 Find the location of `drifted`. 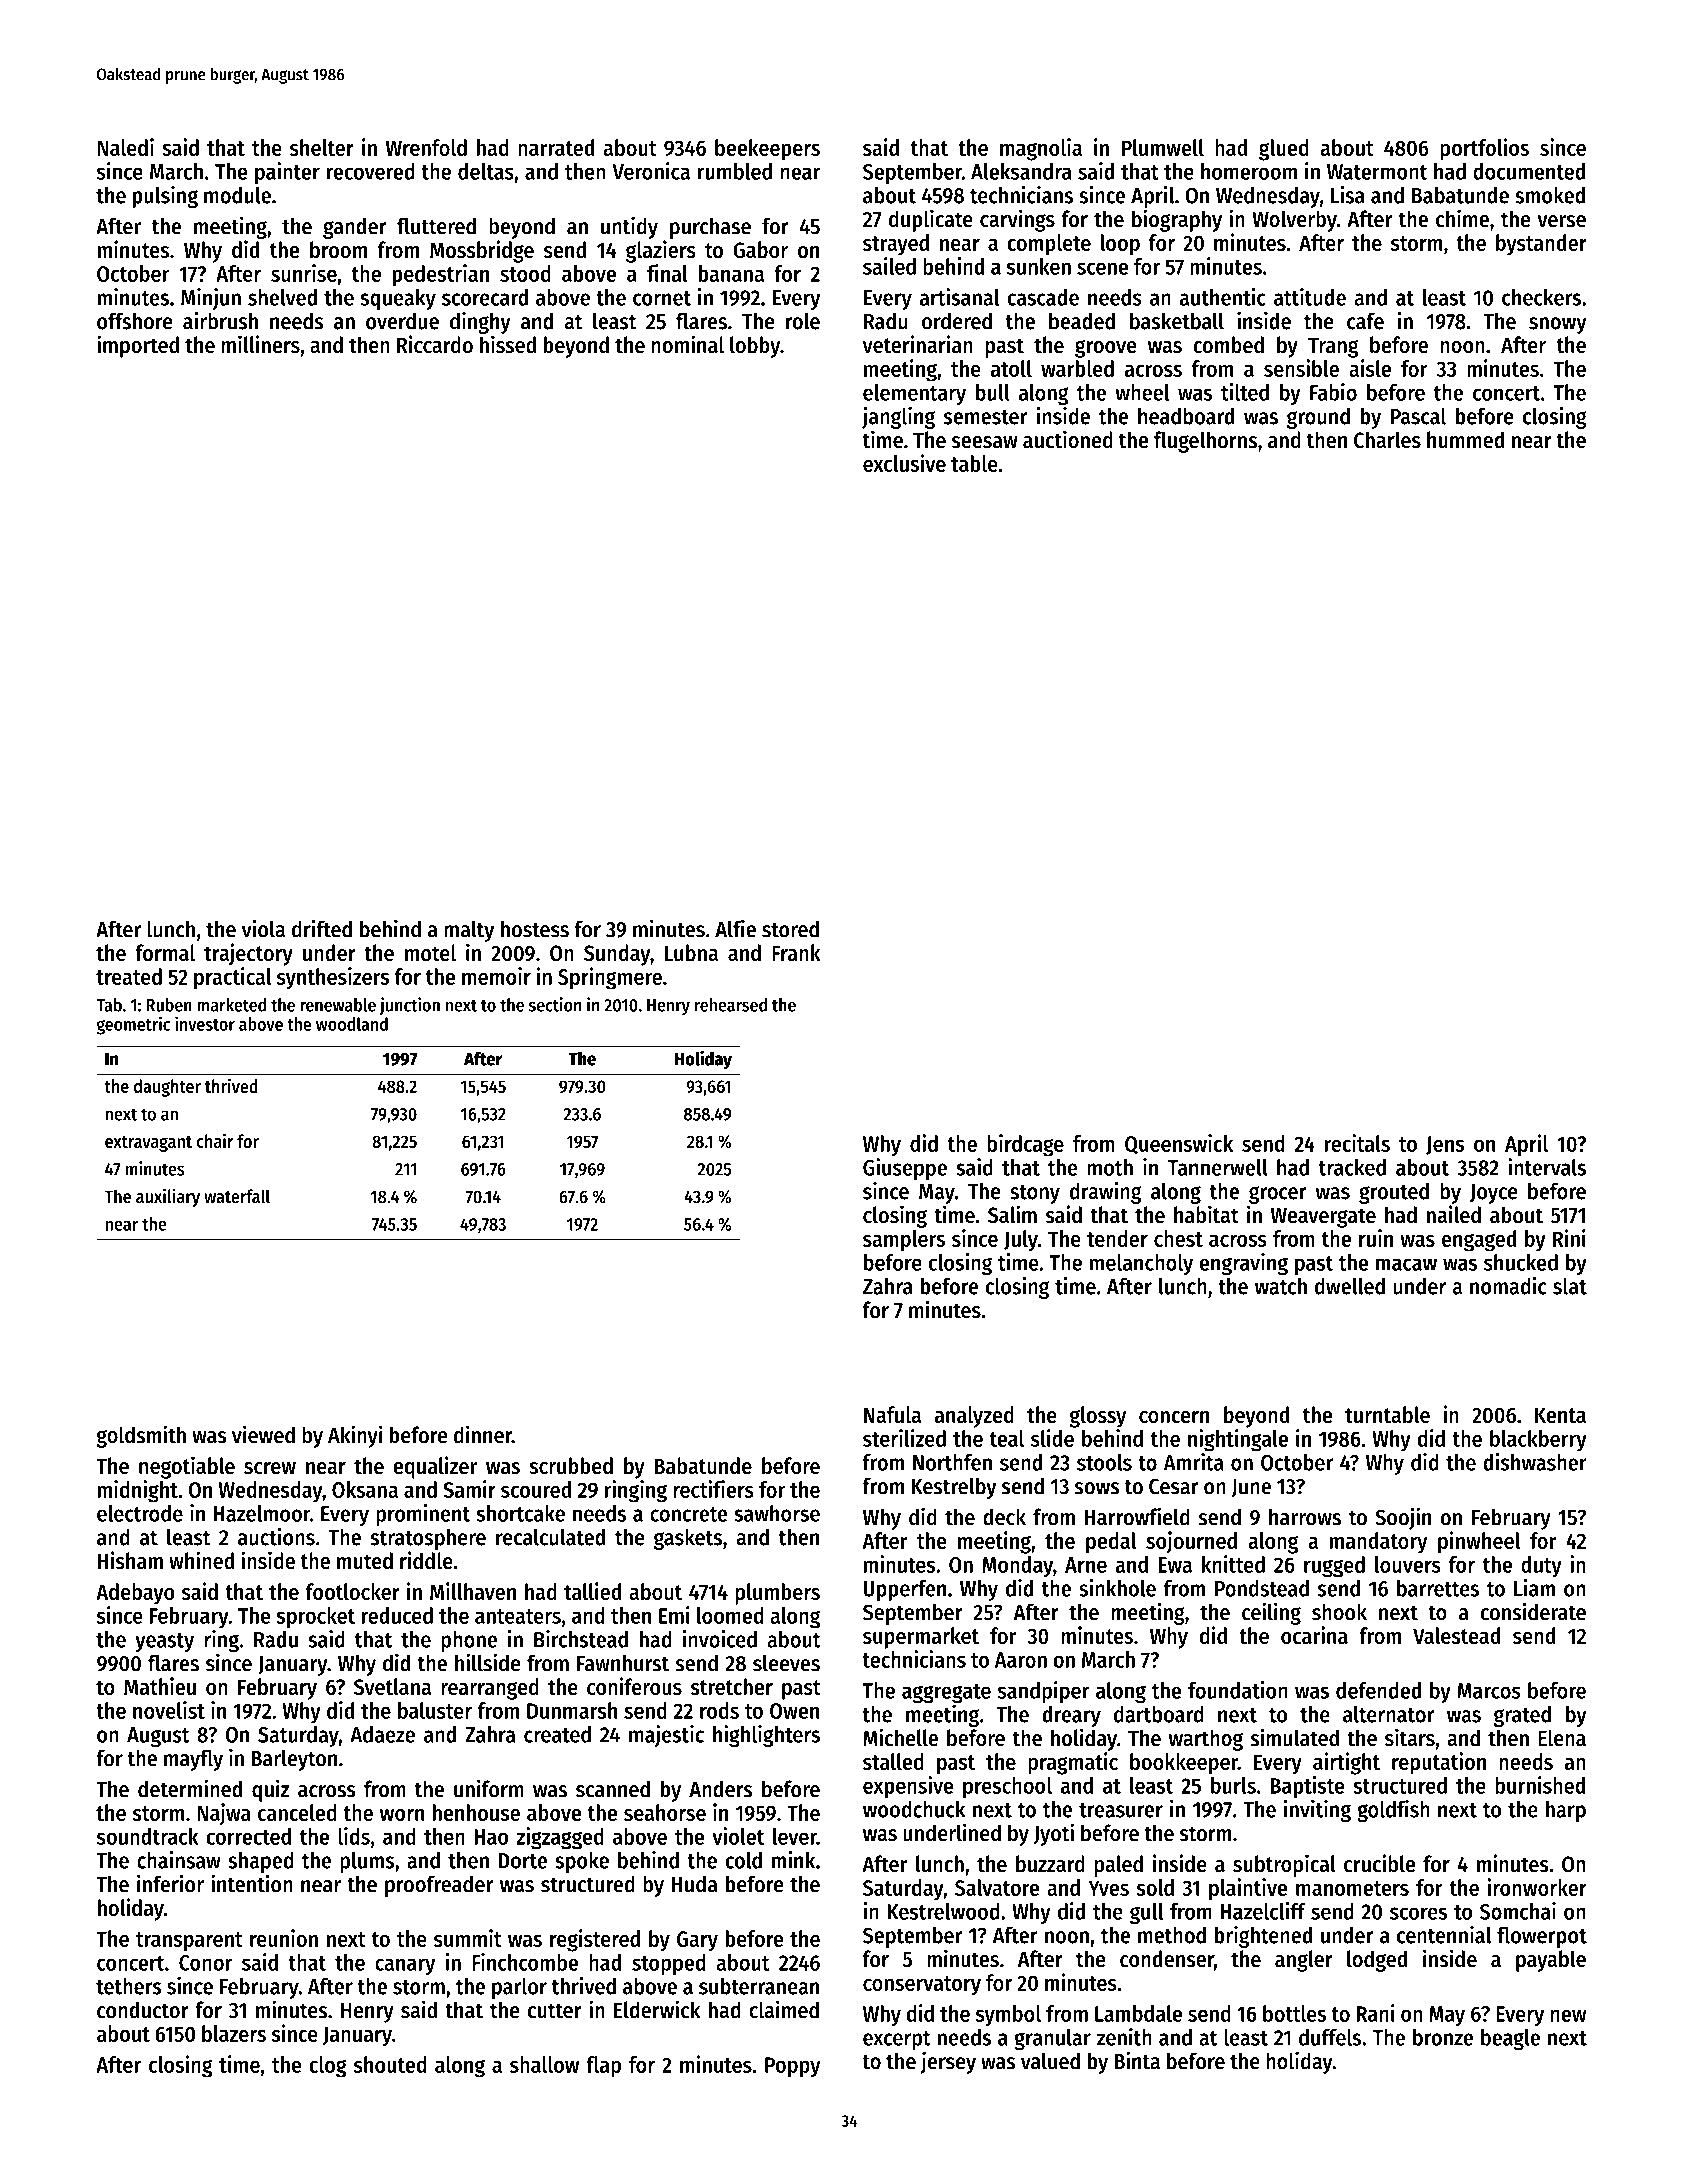

drifted is located at coordinates (322, 928).
